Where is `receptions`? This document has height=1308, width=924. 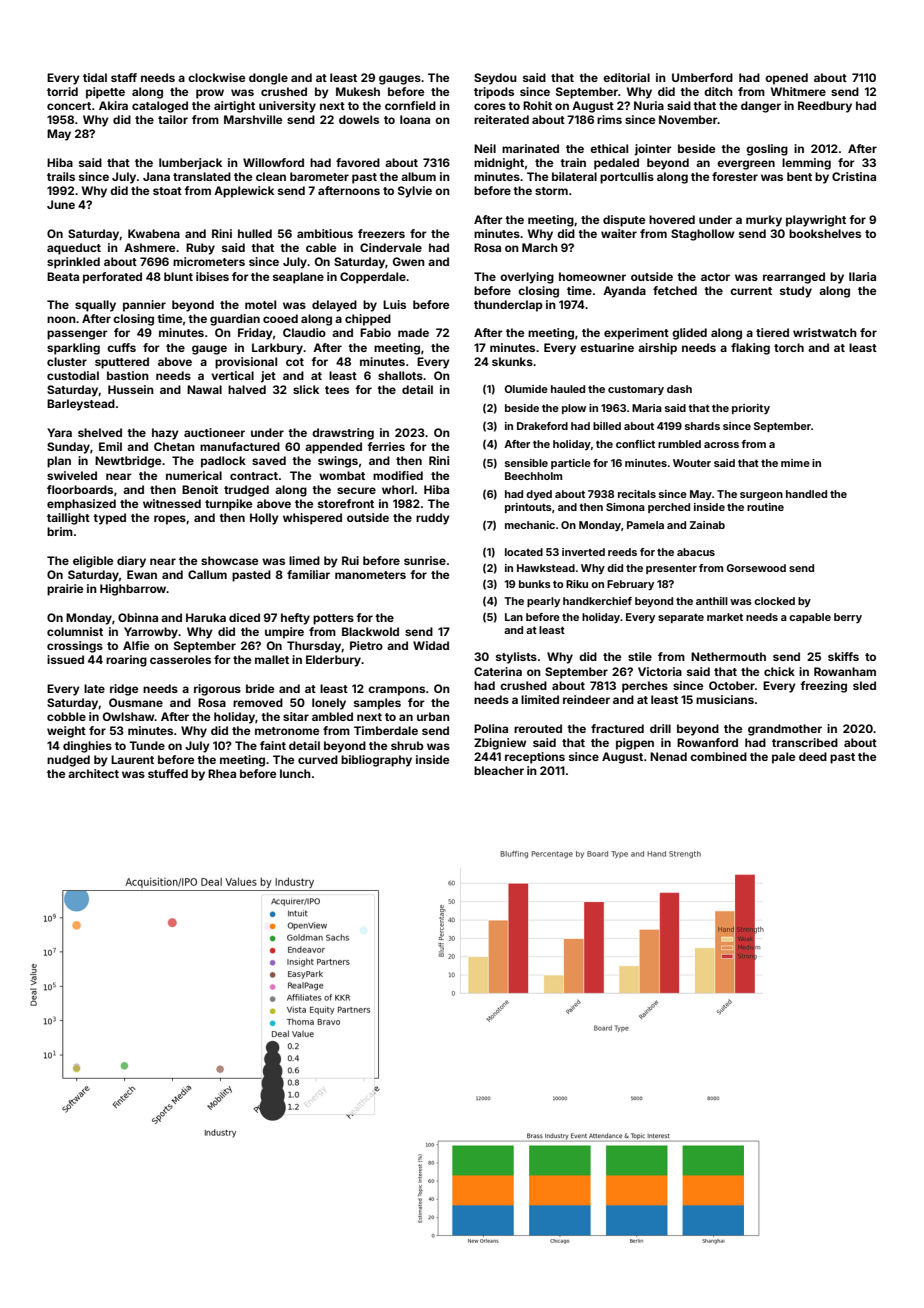
receptions is located at coordinates (535, 758).
